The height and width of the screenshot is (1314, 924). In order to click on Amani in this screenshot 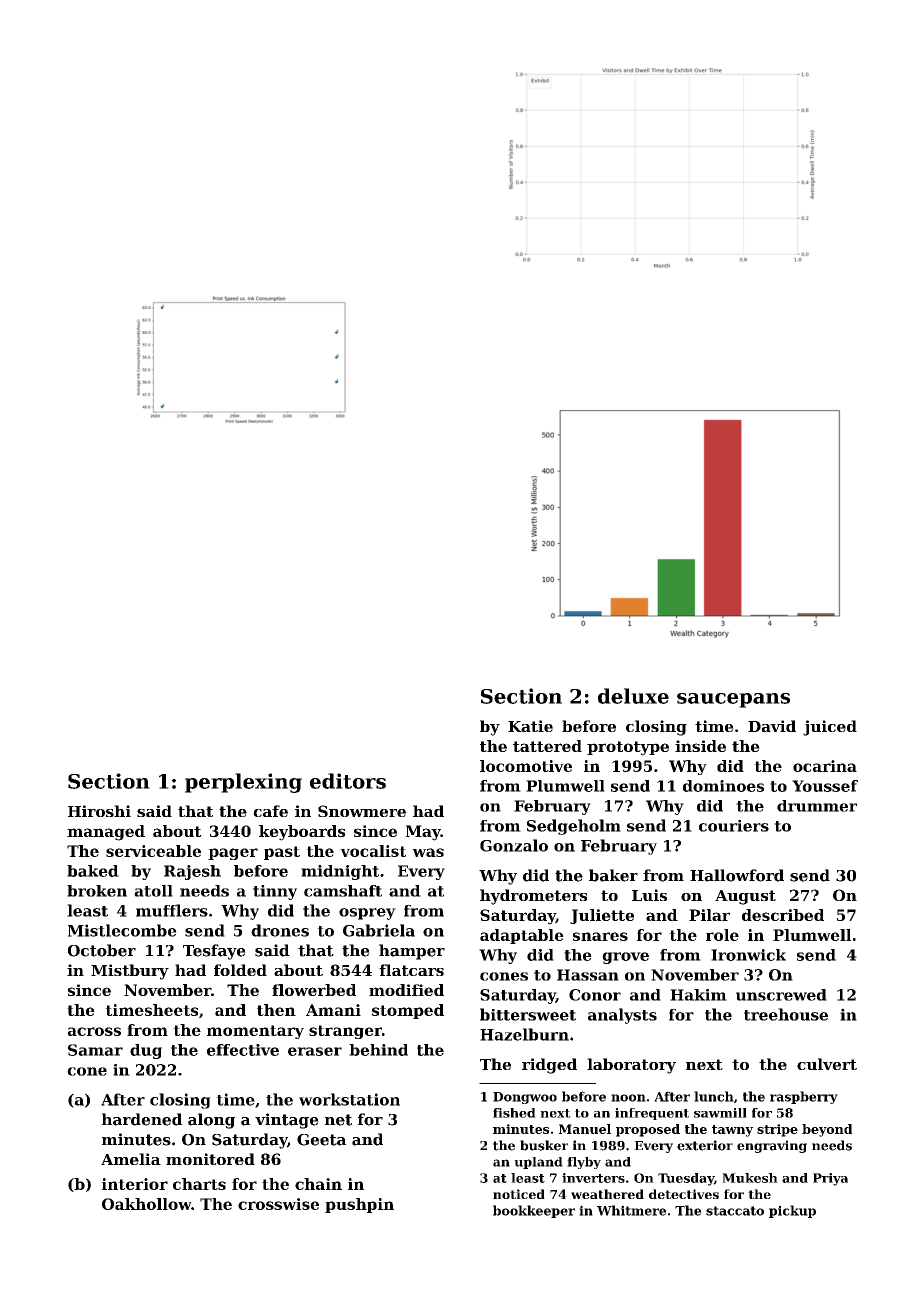, I will do `click(333, 1010)`.
